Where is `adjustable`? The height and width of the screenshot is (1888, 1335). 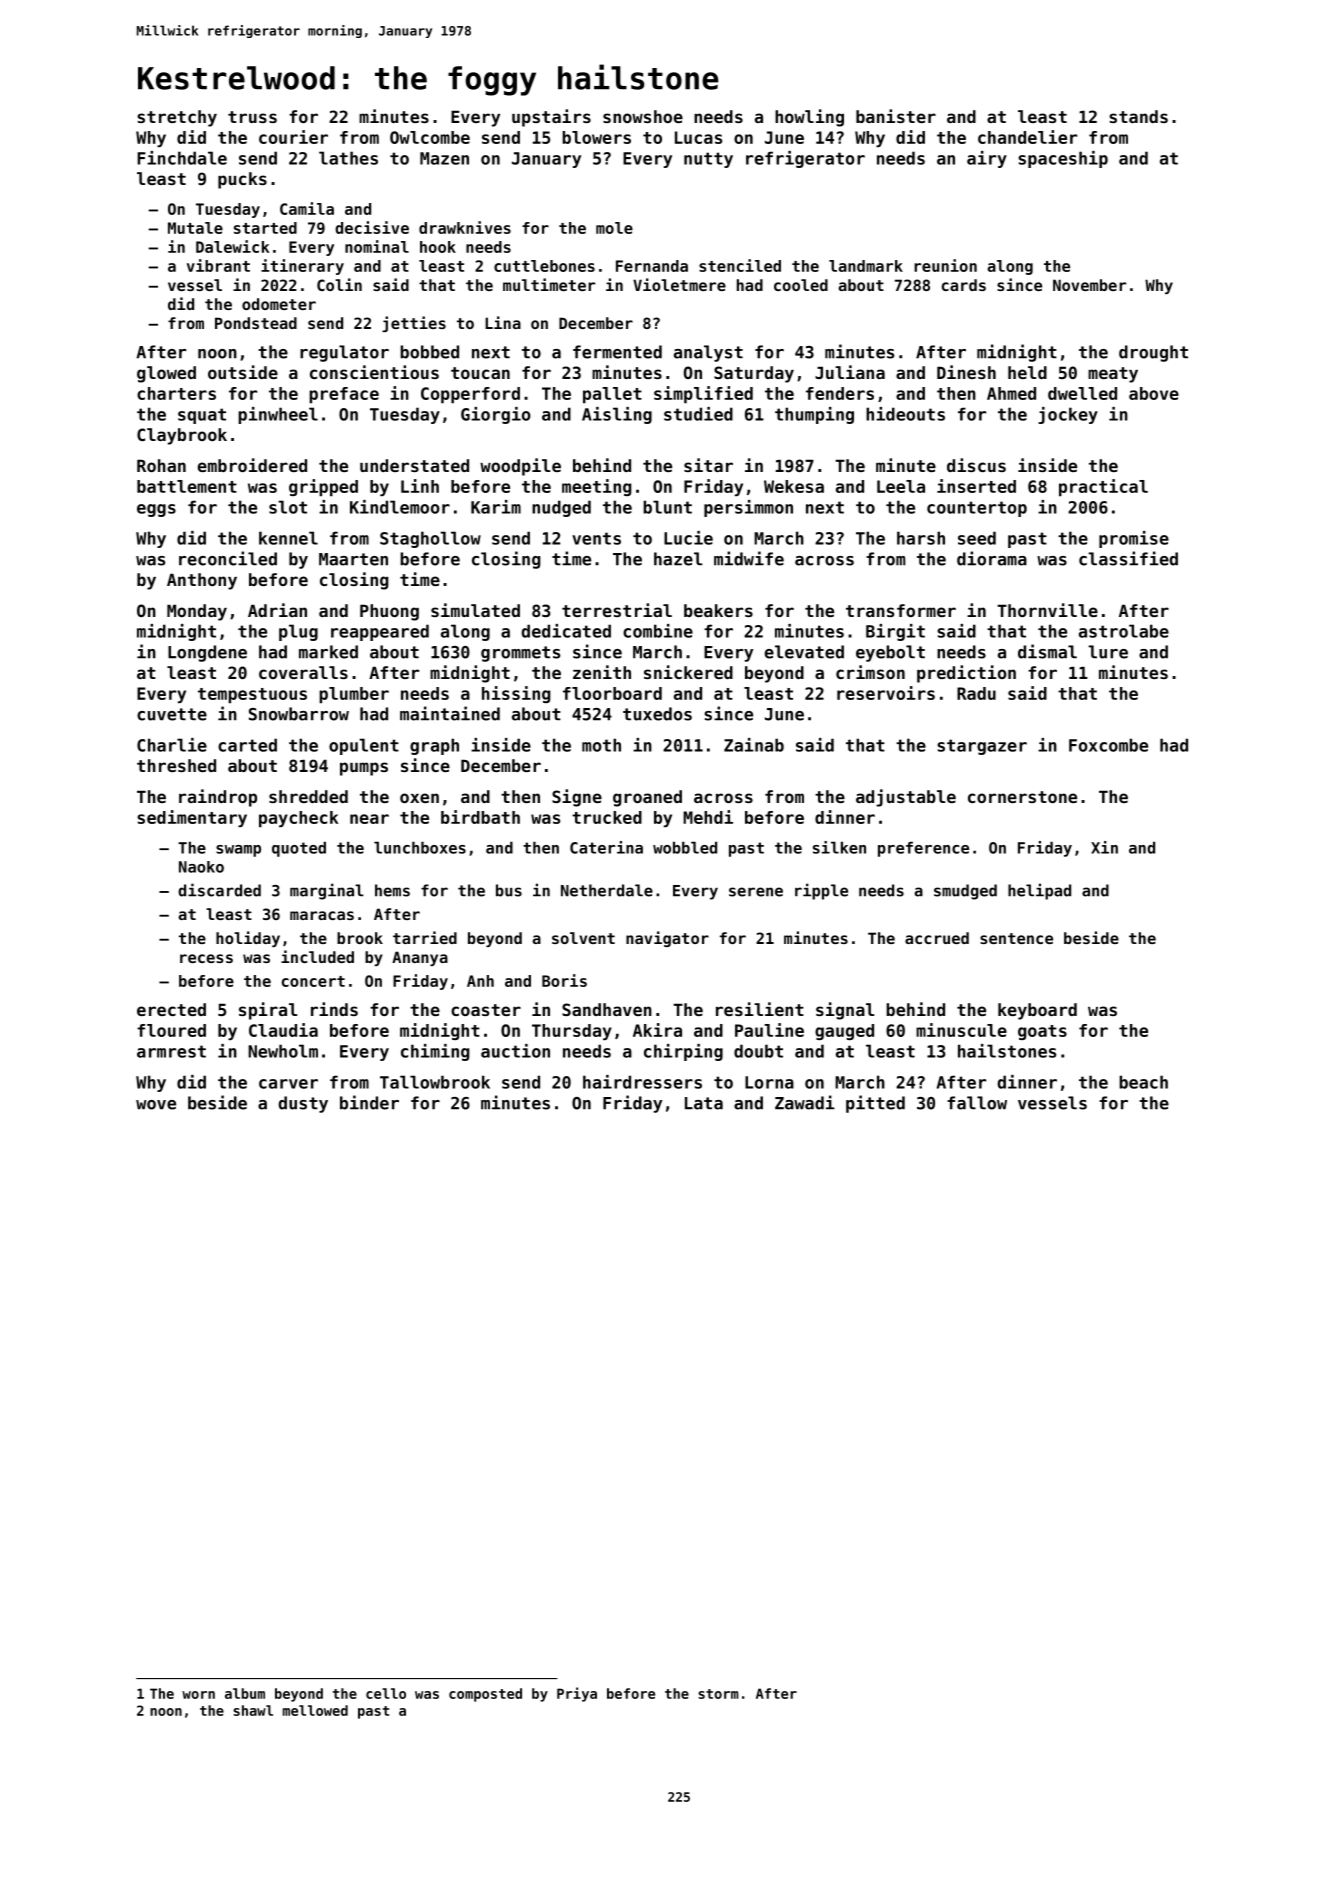 adjustable is located at coordinates (906, 798).
